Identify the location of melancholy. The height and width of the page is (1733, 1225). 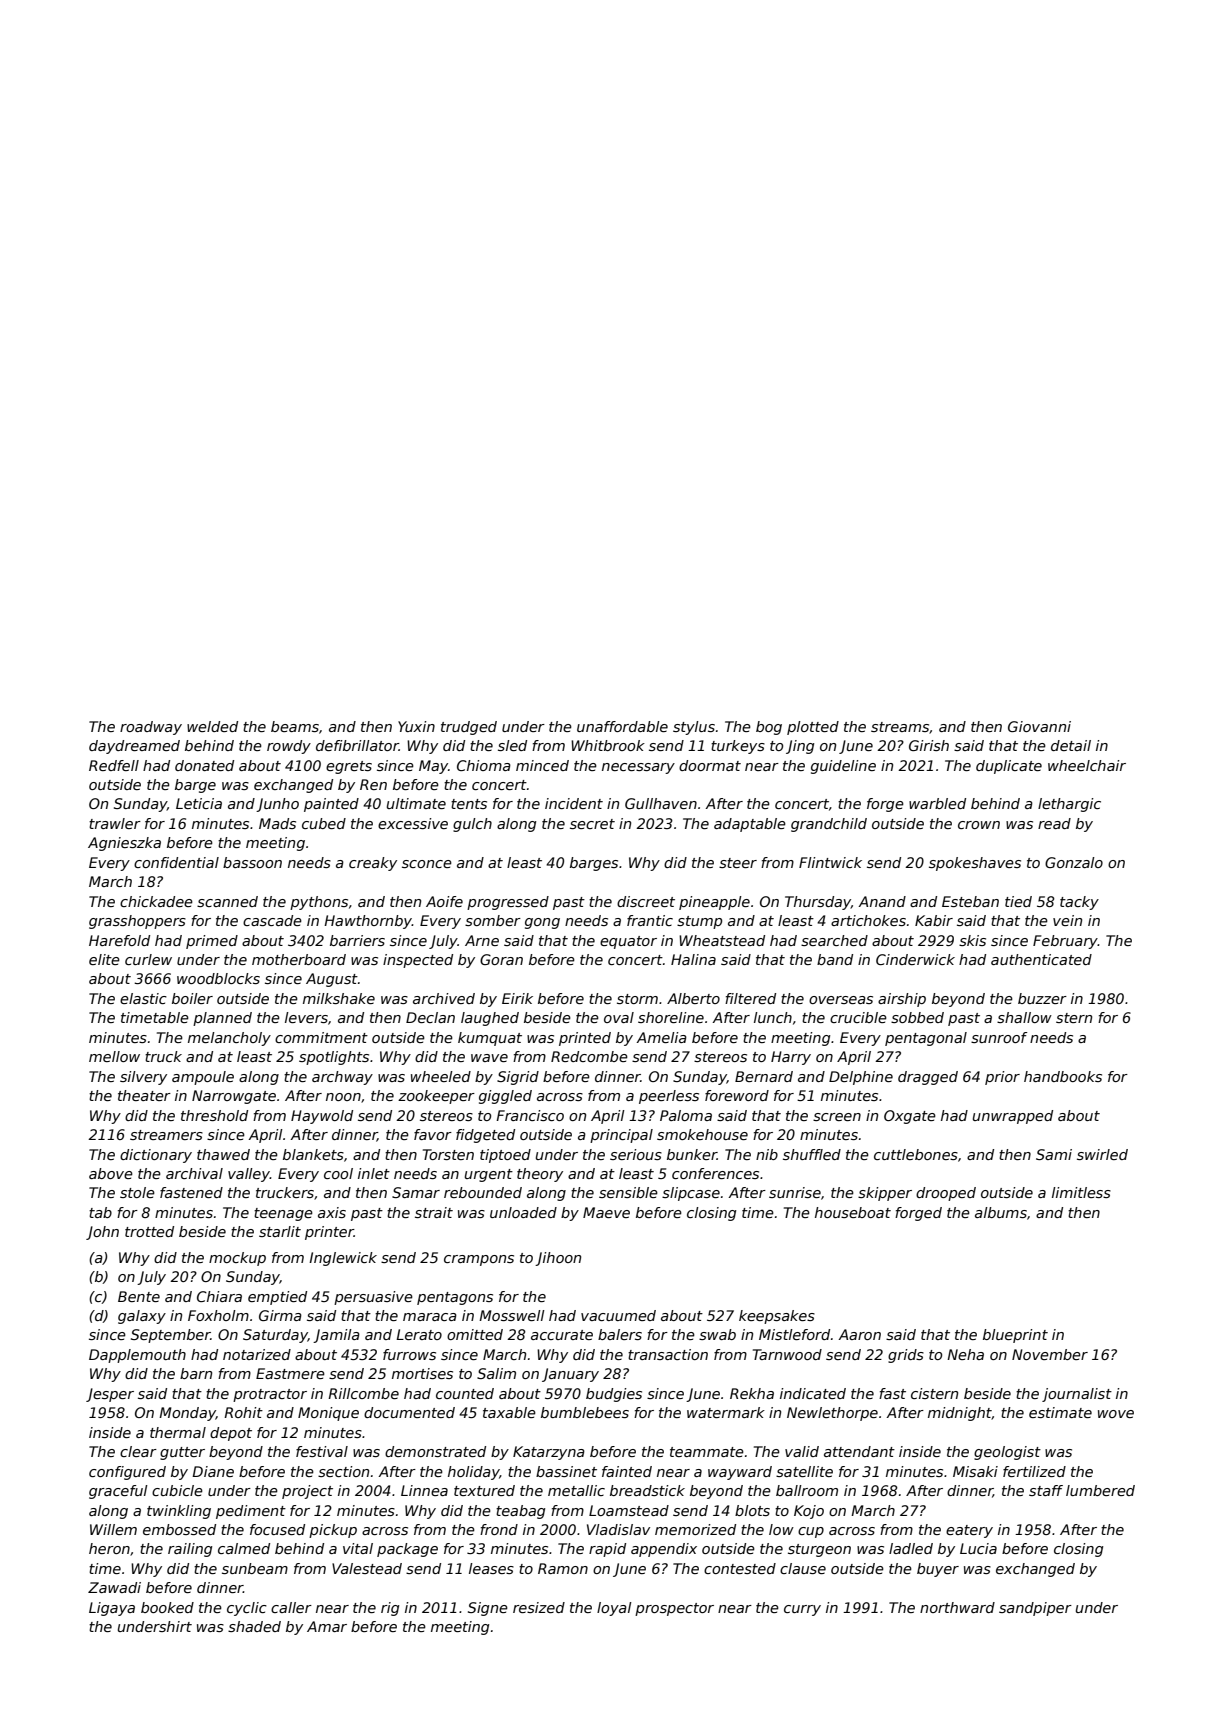
(229, 1039).
